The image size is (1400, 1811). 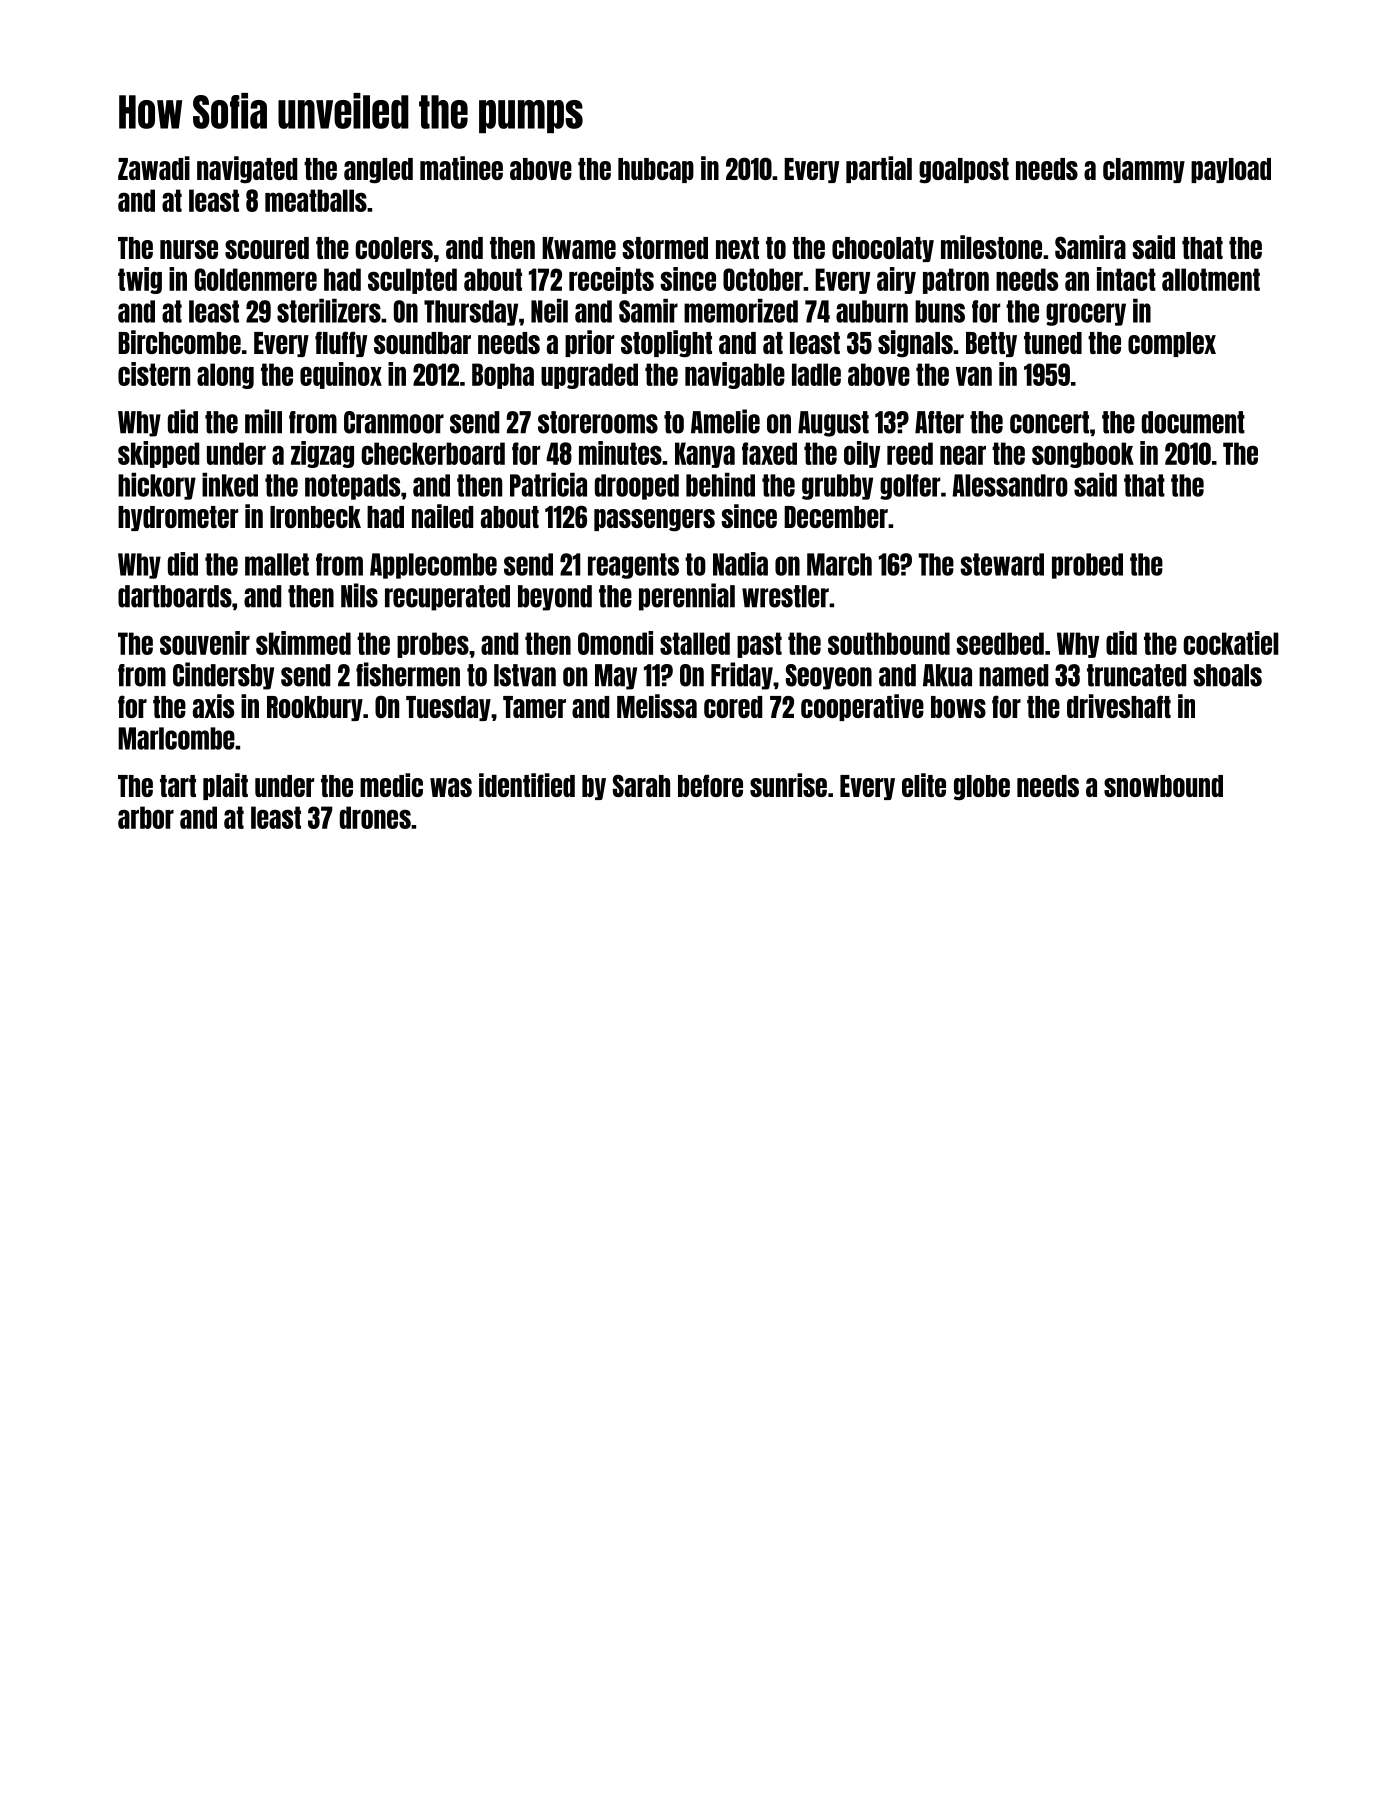 What do you see at coordinates (433, 453) in the screenshot?
I see `checkerboard` at bounding box center [433, 453].
